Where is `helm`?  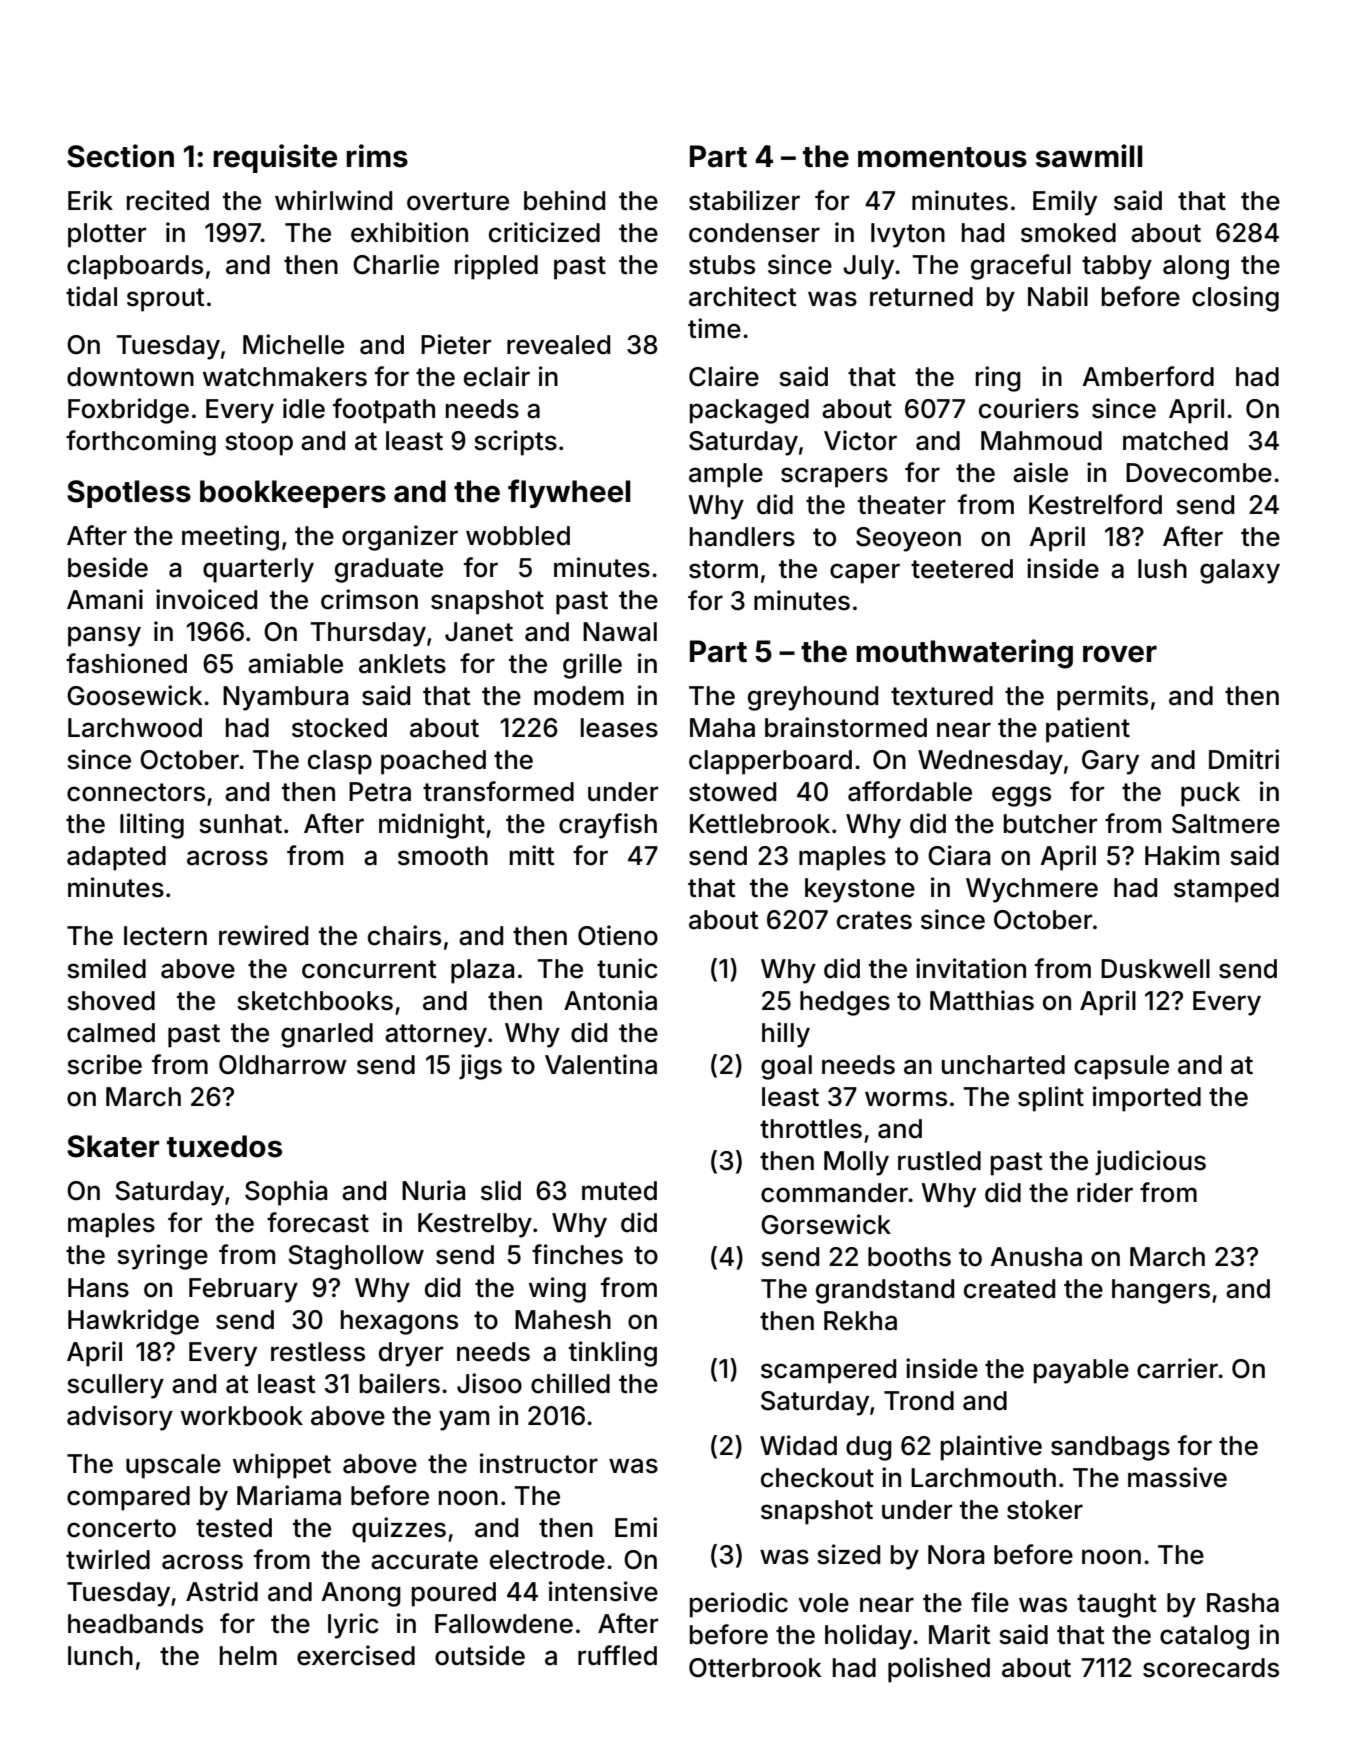
helm is located at coordinates (248, 1656).
